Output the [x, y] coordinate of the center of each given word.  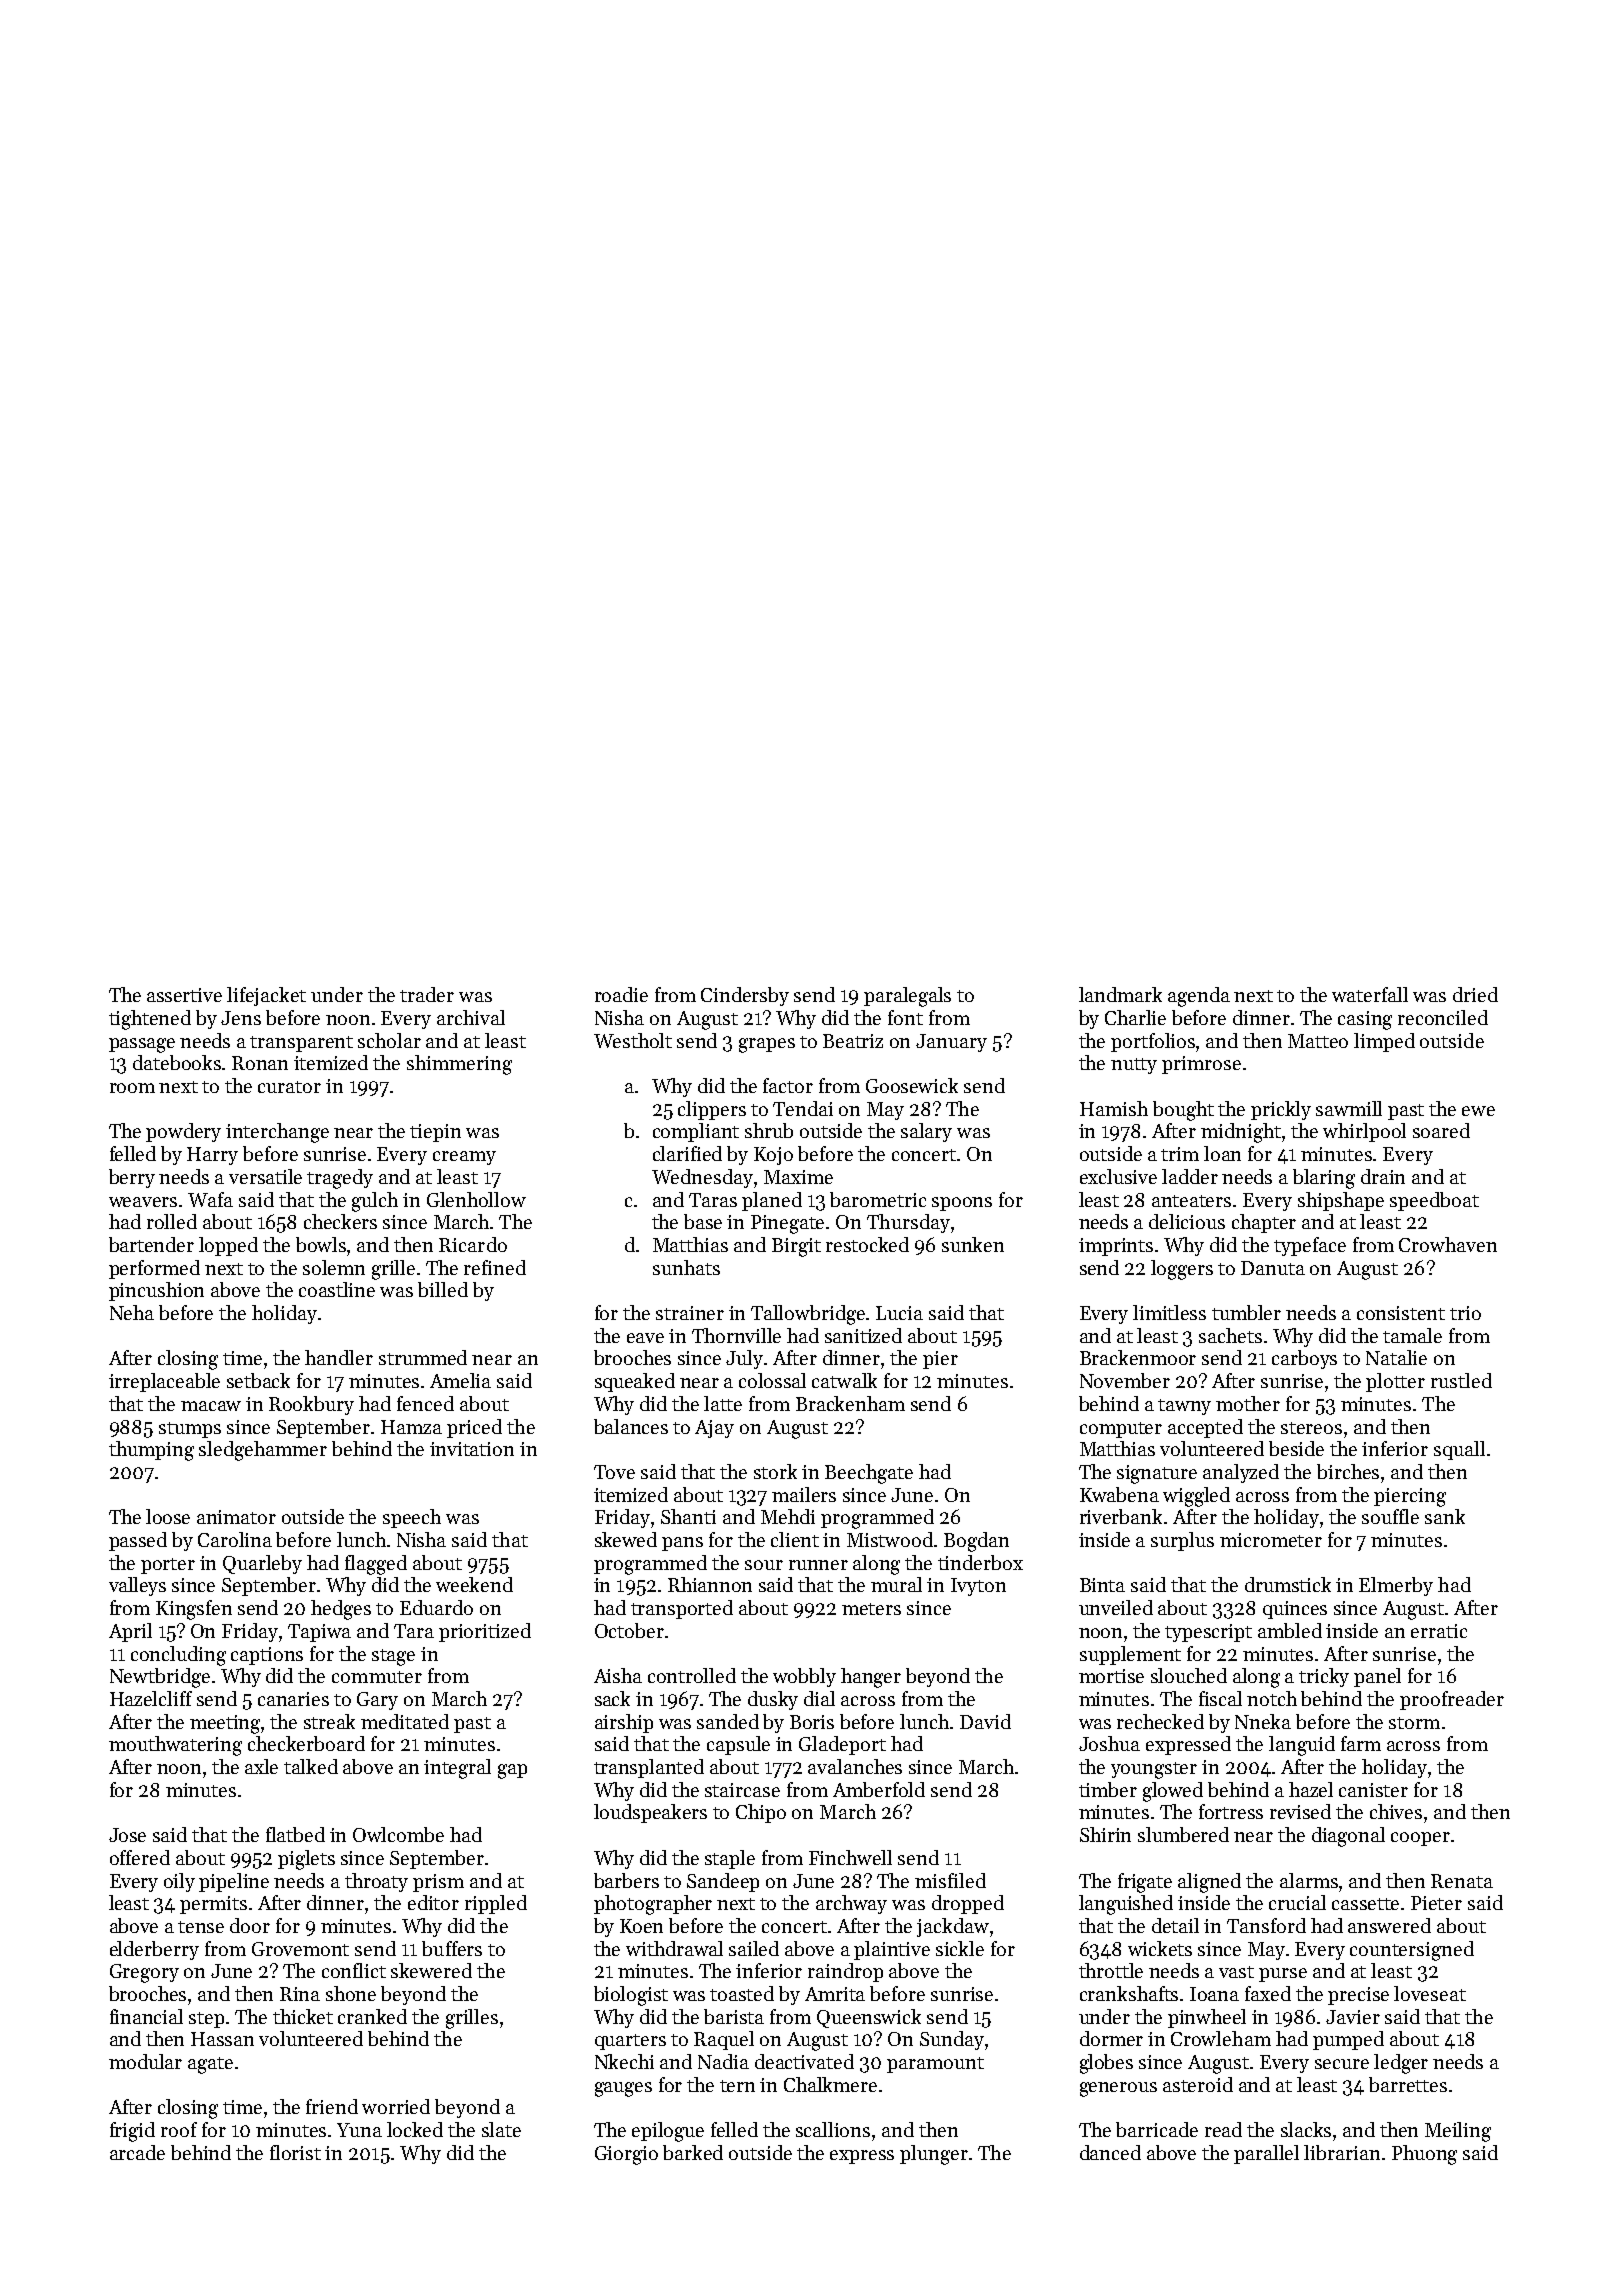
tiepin [435, 1133]
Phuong [1424, 2155]
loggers [1182, 1270]
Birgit [796, 1247]
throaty [376, 1882]
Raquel [724, 2040]
